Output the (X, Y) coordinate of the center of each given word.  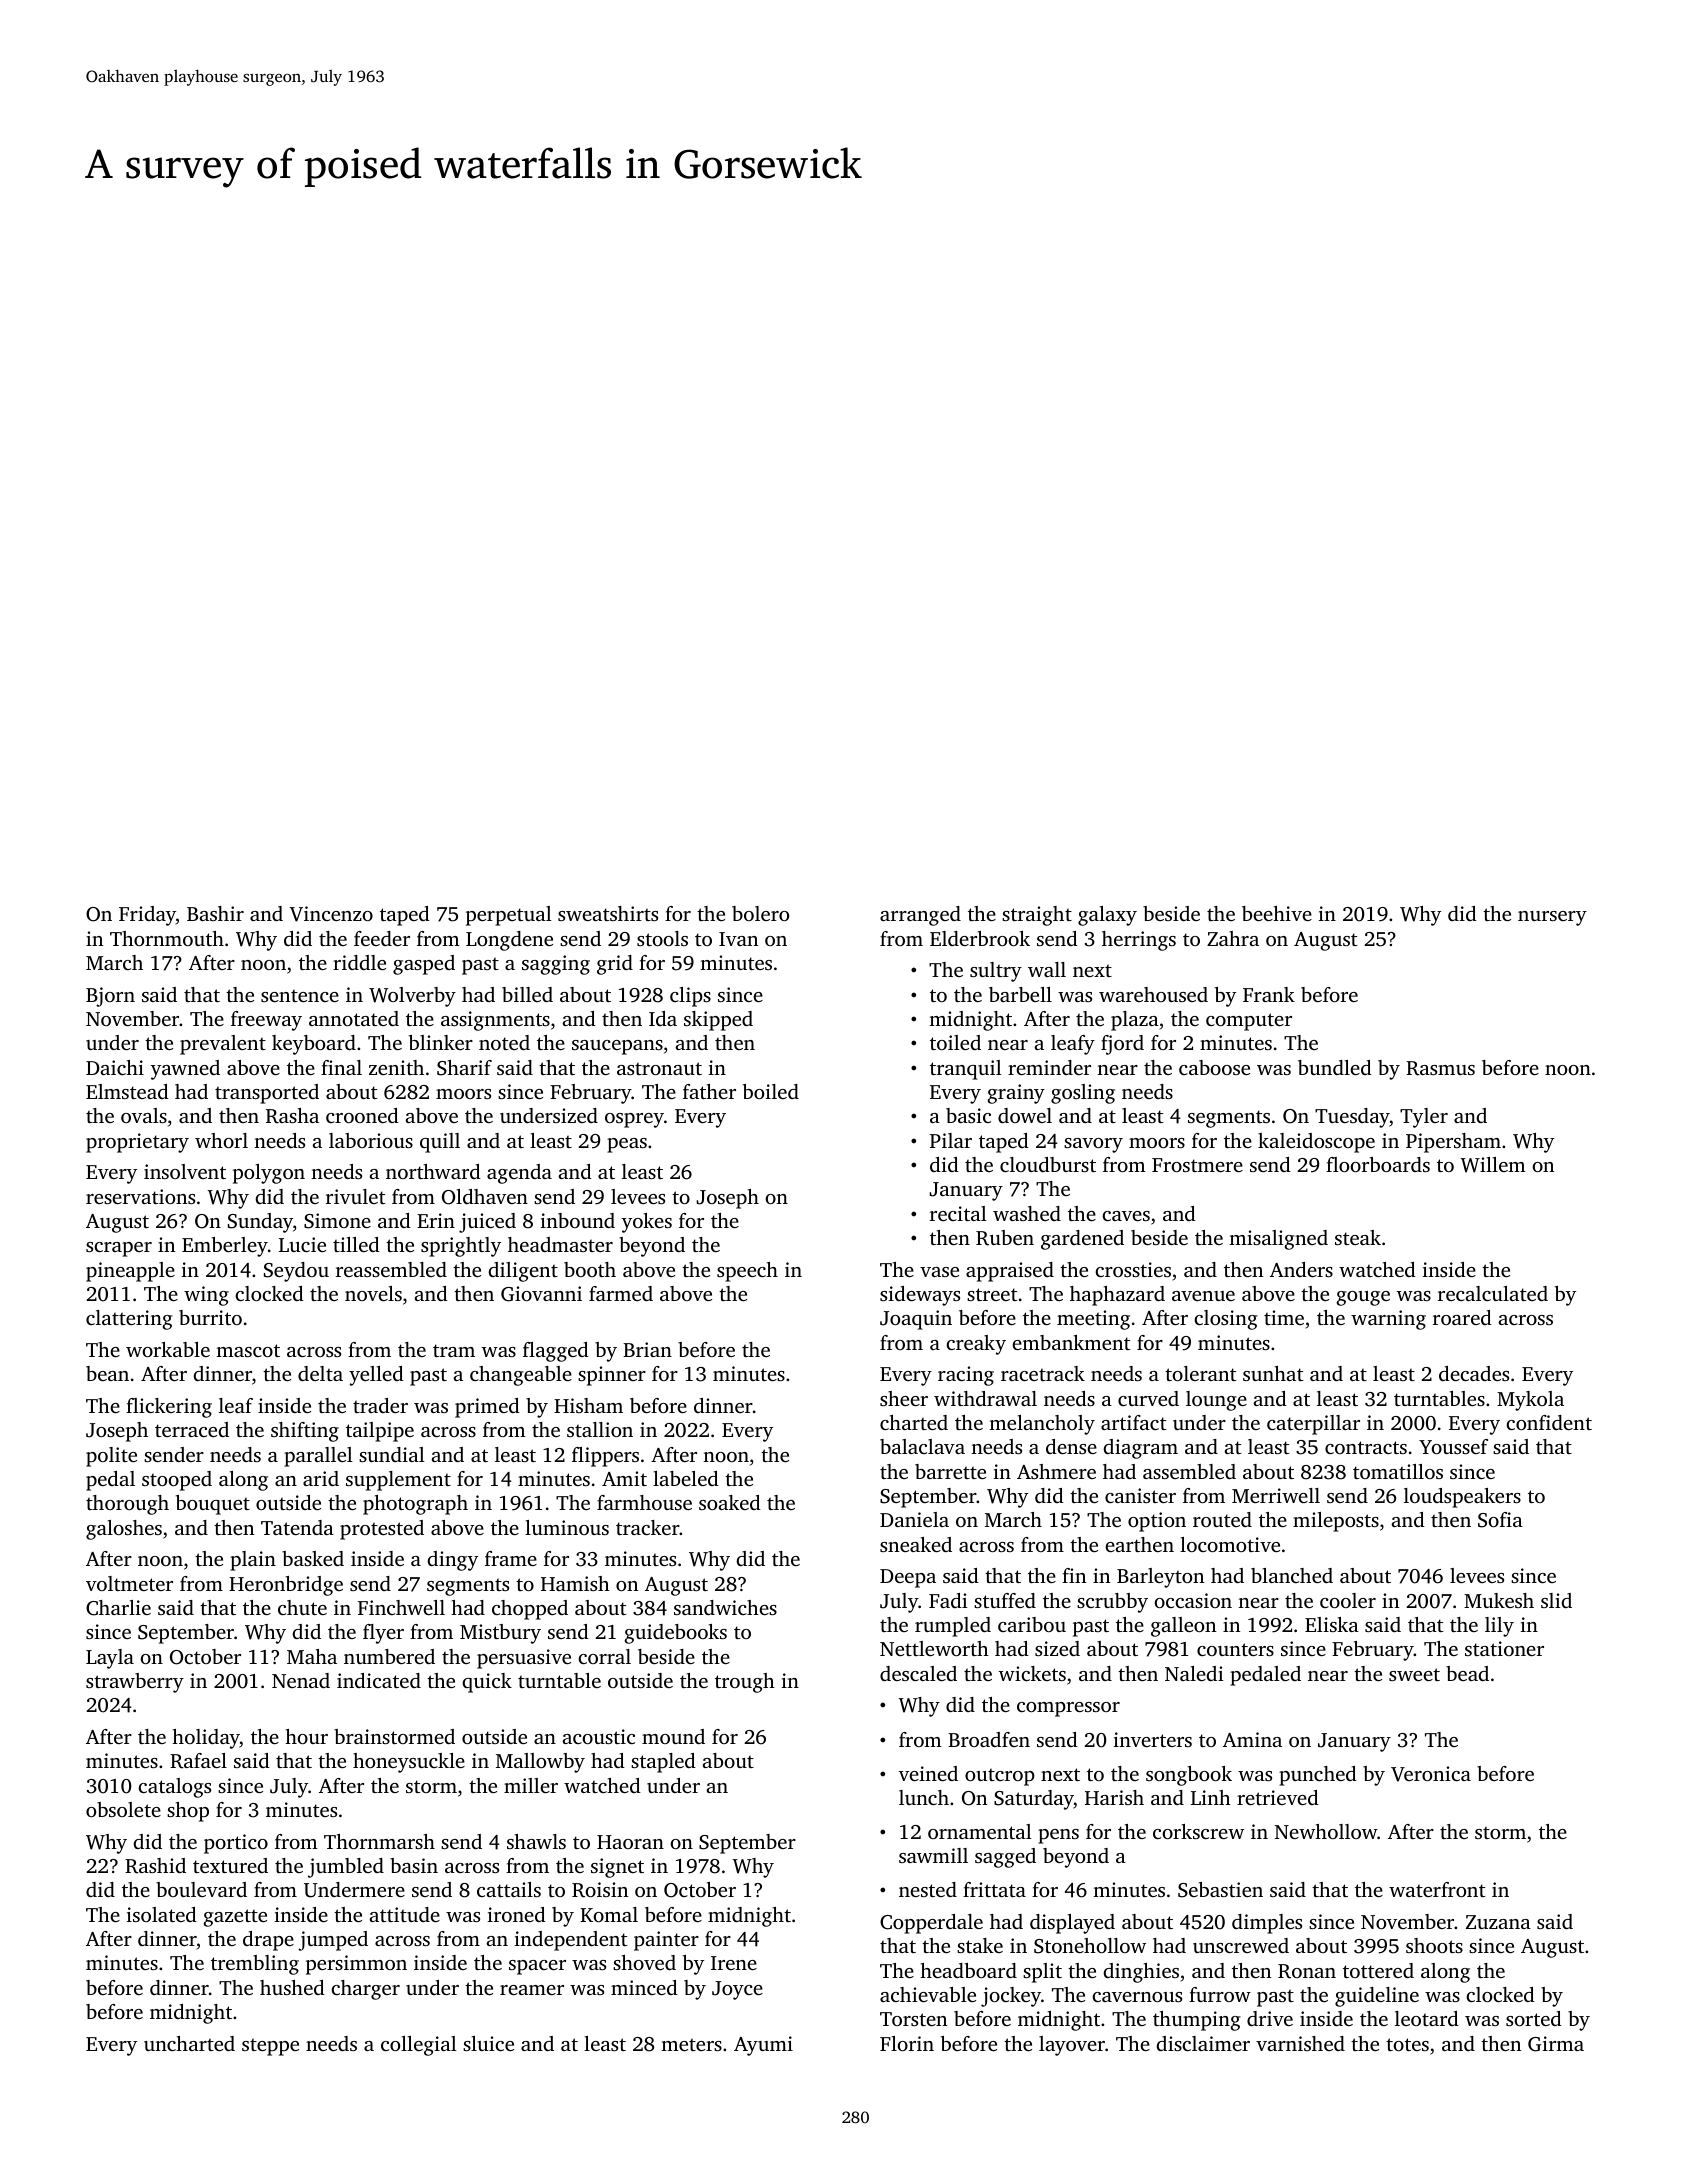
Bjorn (110, 997)
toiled (955, 1042)
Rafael (198, 1761)
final (341, 1067)
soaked (730, 1502)
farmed (621, 1293)
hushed (292, 1987)
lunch (924, 1797)
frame (511, 1558)
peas (627, 1145)
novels (373, 1293)
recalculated (1493, 1293)
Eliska (1332, 1624)
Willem (1493, 1165)
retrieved (1278, 1797)
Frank (1269, 994)
